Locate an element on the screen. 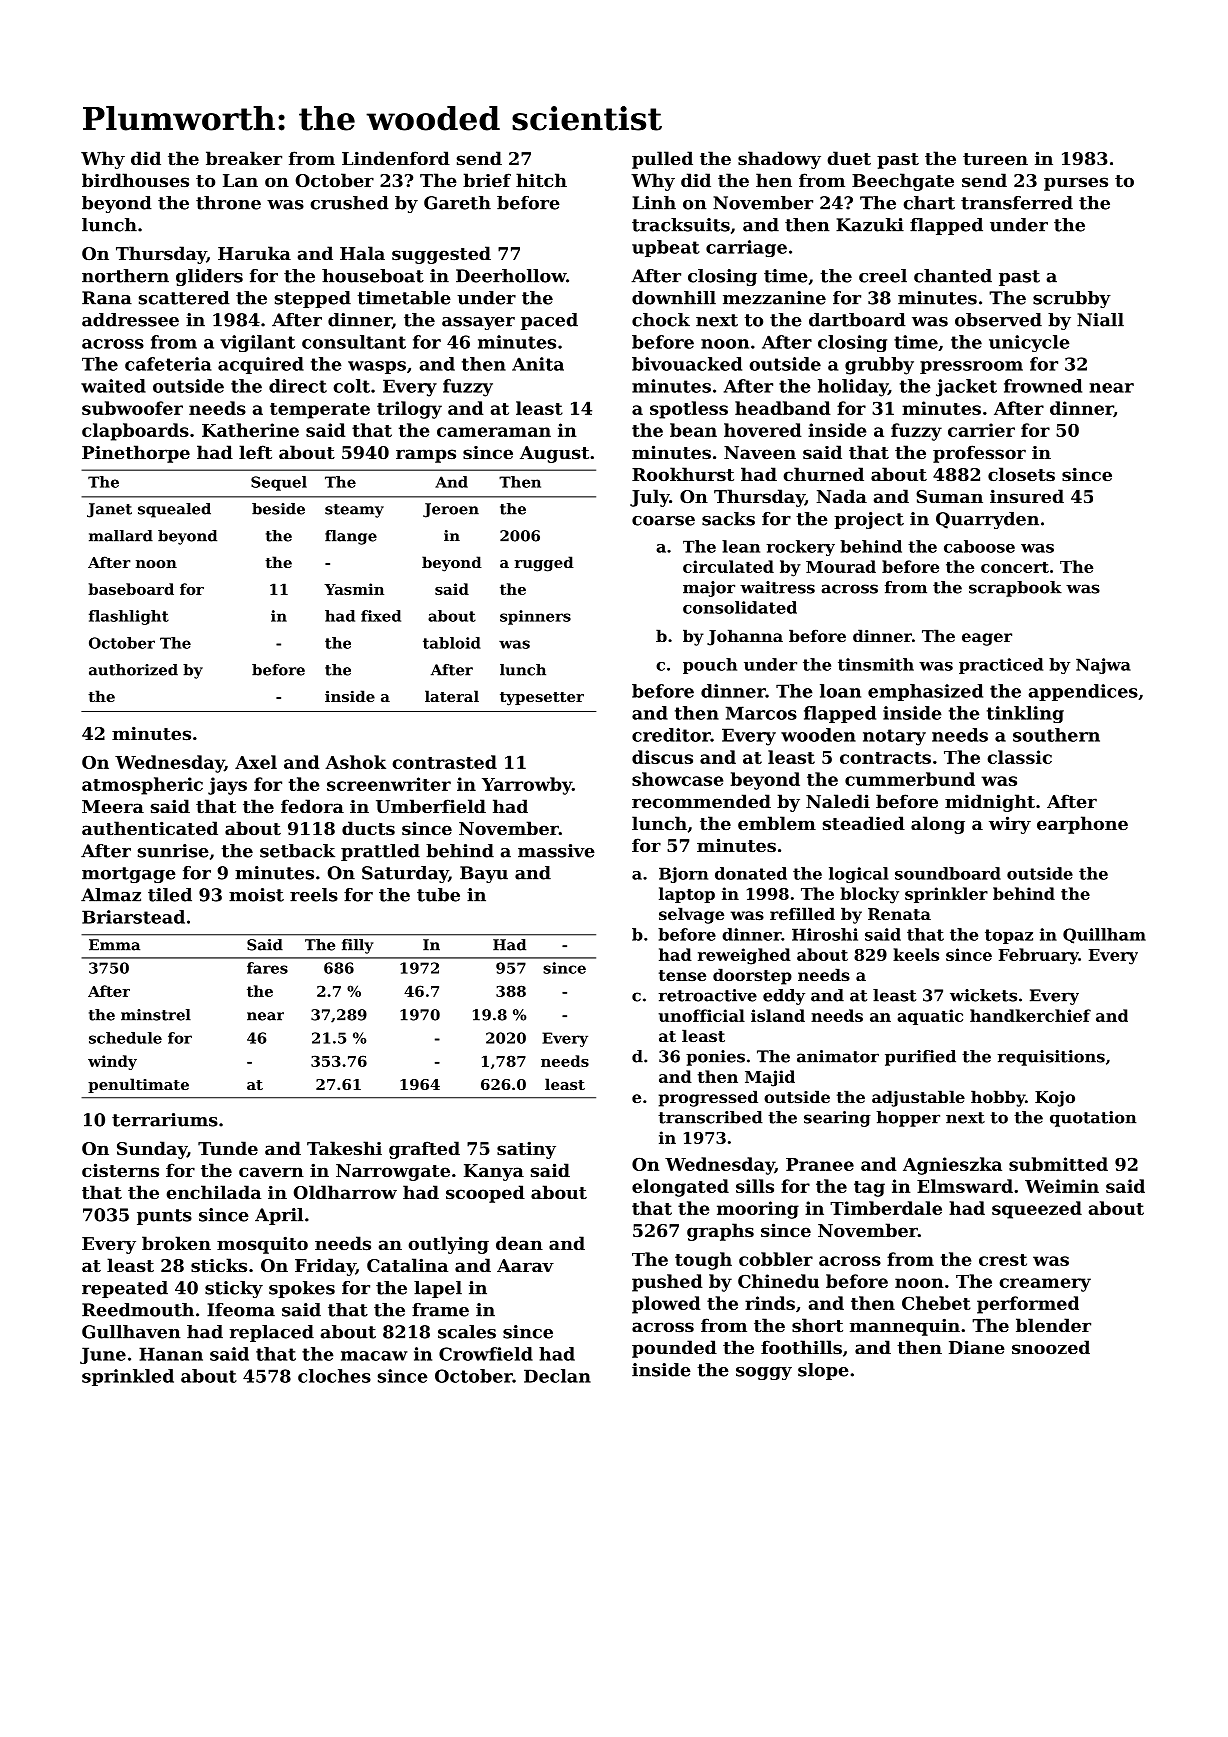 Image resolution: width=1228 pixels, height=1737 pixels. penultimate is located at coordinates (138, 1085).
